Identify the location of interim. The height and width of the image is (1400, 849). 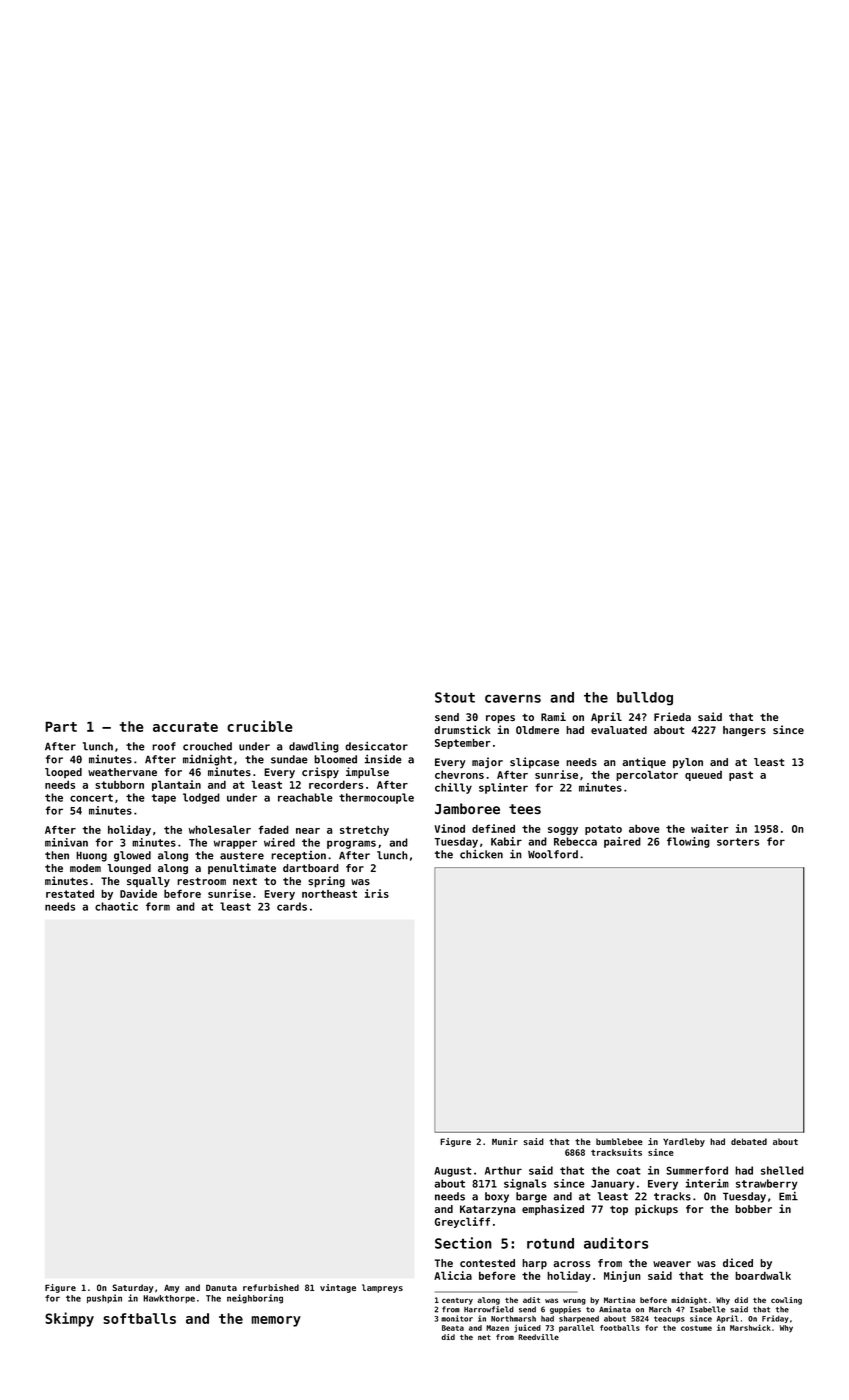
(707, 1183).
